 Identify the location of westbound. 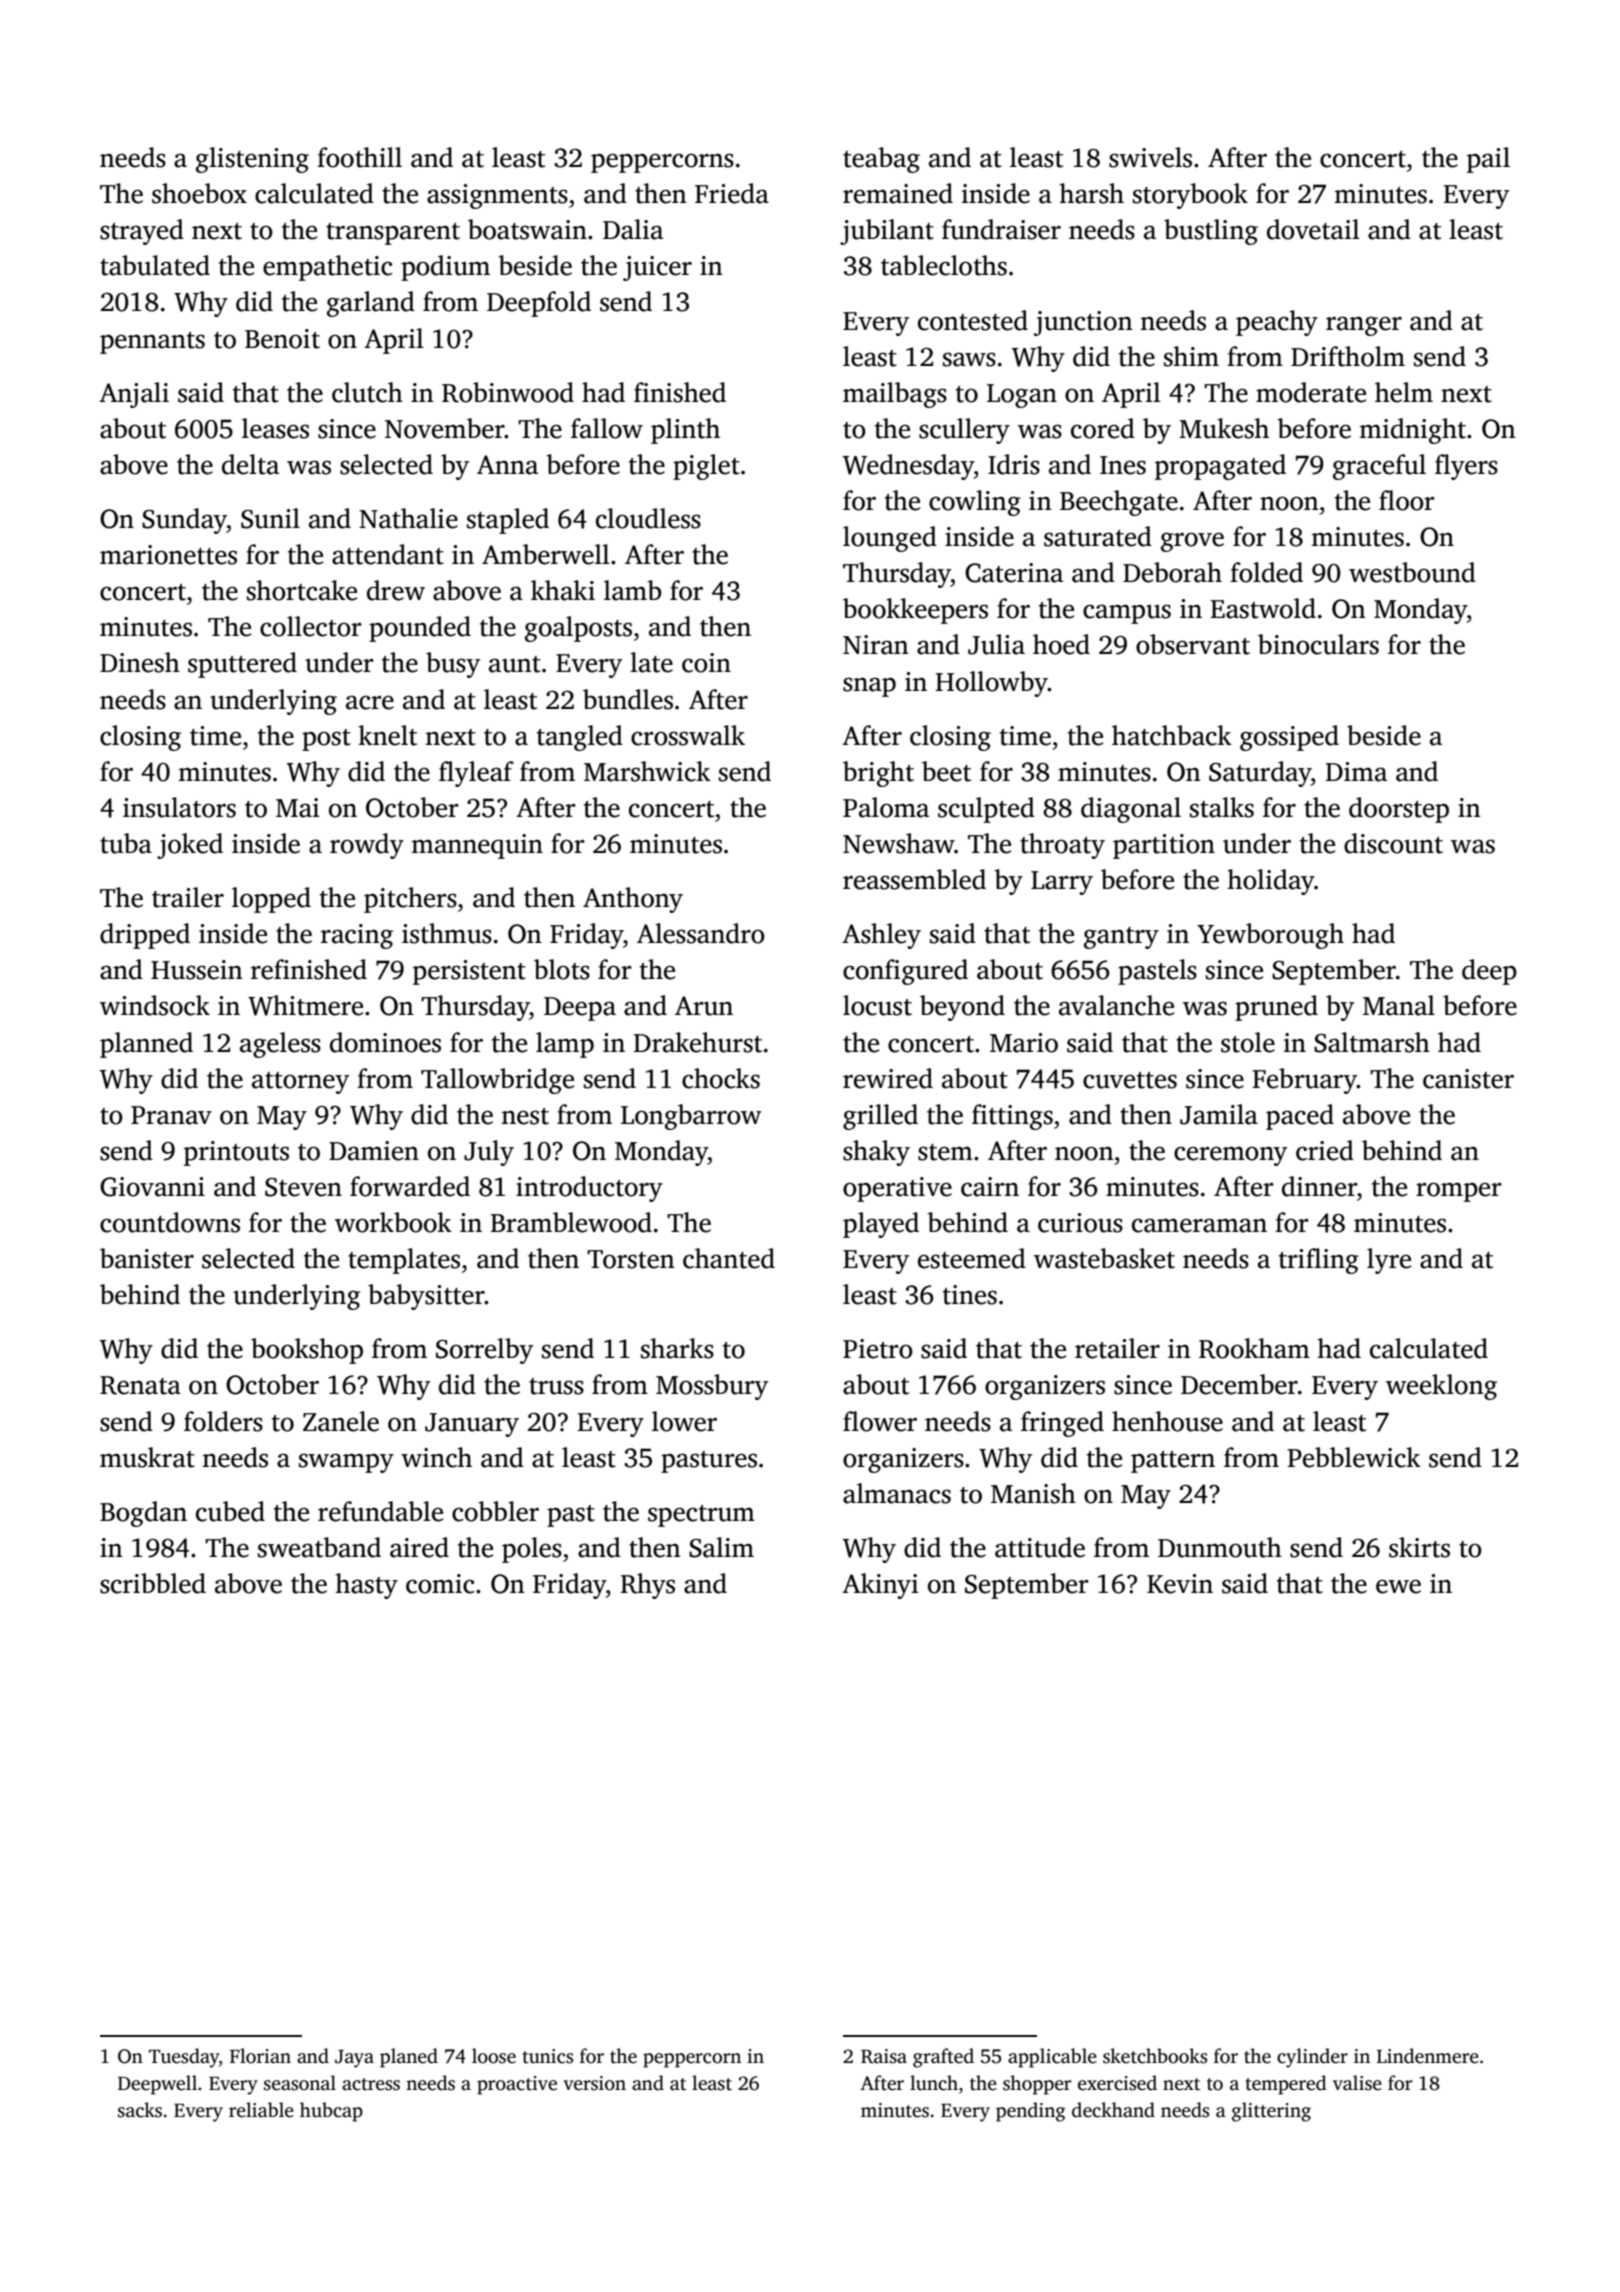
(1412, 572).
